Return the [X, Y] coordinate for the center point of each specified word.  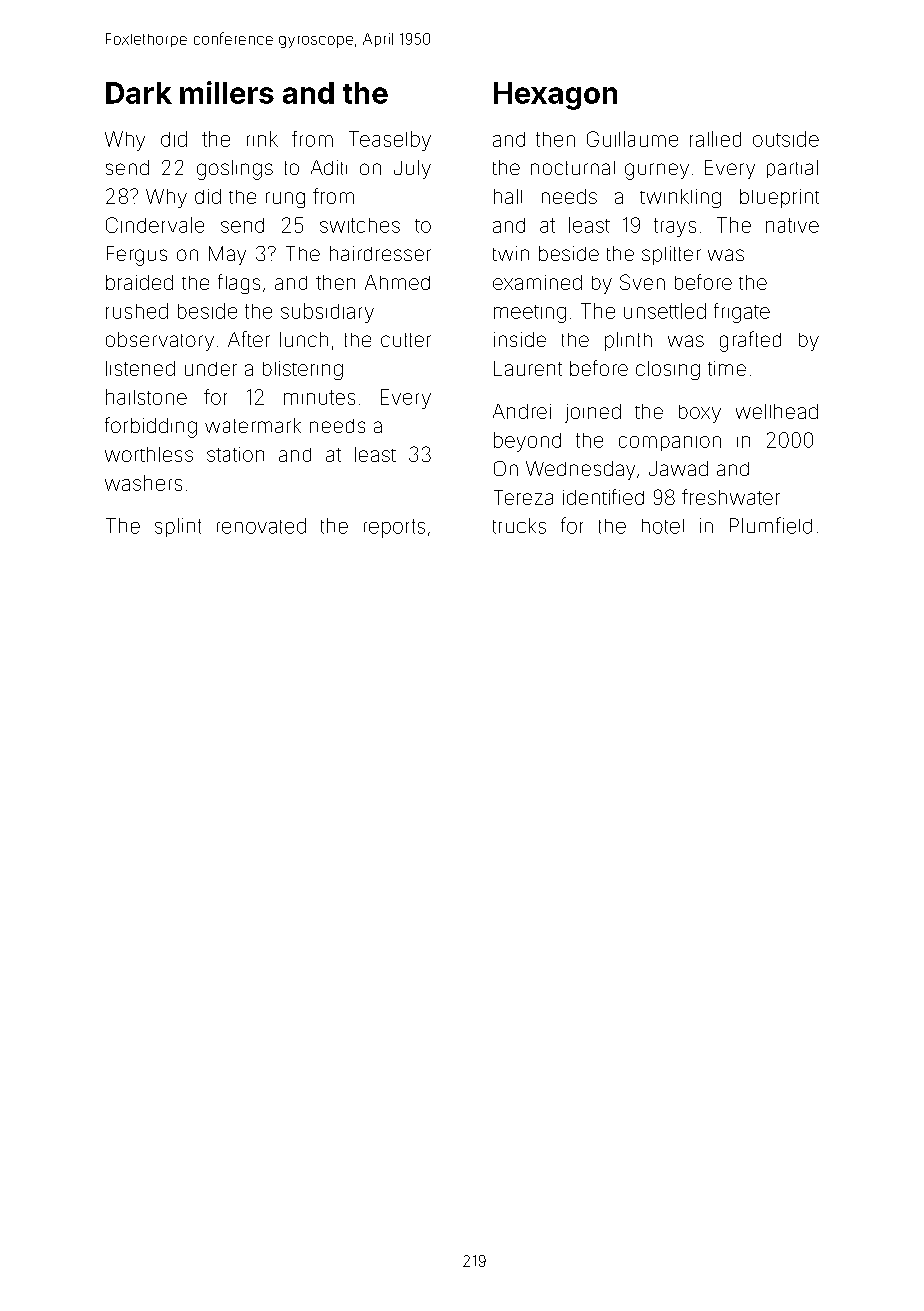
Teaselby [390, 141]
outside [786, 139]
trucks [519, 526]
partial [792, 169]
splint [178, 527]
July [412, 169]
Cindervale [155, 225]
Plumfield [771, 525]
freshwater [731, 497]
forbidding [151, 427]
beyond [527, 442]
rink [262, 139]
